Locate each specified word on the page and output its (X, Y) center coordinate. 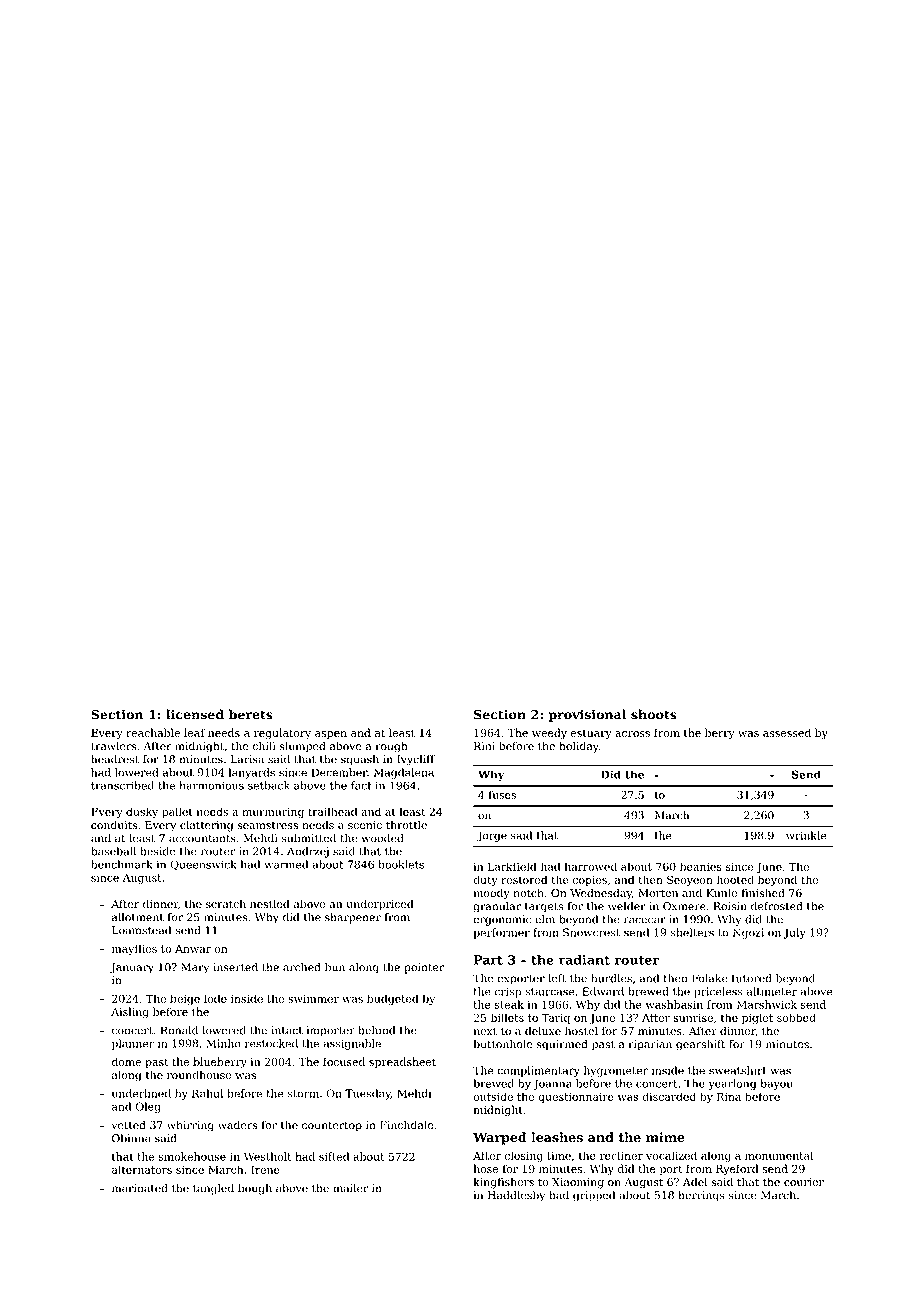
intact (287, 1030)
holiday (579, 747)
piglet (757, 1019)
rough (392, 747)
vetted (128, 1125)
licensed (195, 714)
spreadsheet (402, 1063)
